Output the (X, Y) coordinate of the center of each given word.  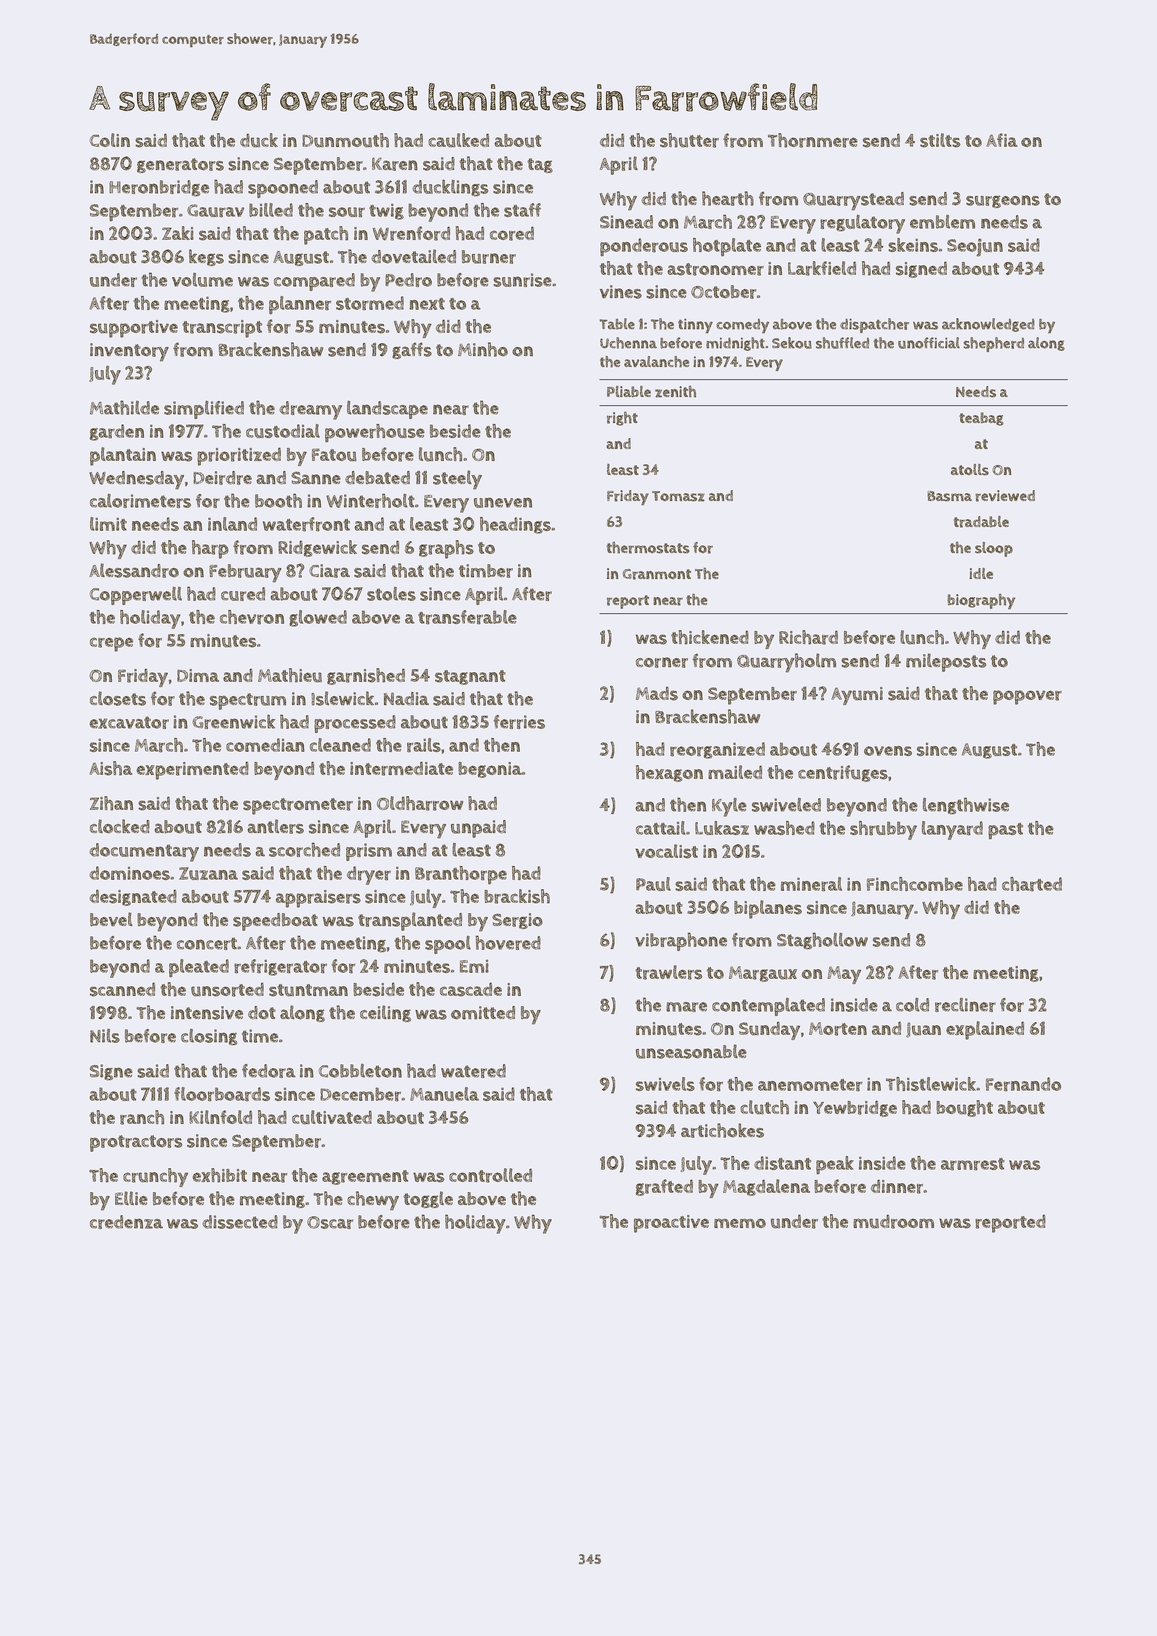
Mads (657, 693)
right (622, 419)
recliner (965, 1005)
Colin (110, 140)
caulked (458, 140)
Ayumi (857, 696)
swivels (665, 1084)
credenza (126, 1222)
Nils (105, 1036)
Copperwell (135, 596)
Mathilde (124, 407)
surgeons (1003, 201)
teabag (981, 419)
